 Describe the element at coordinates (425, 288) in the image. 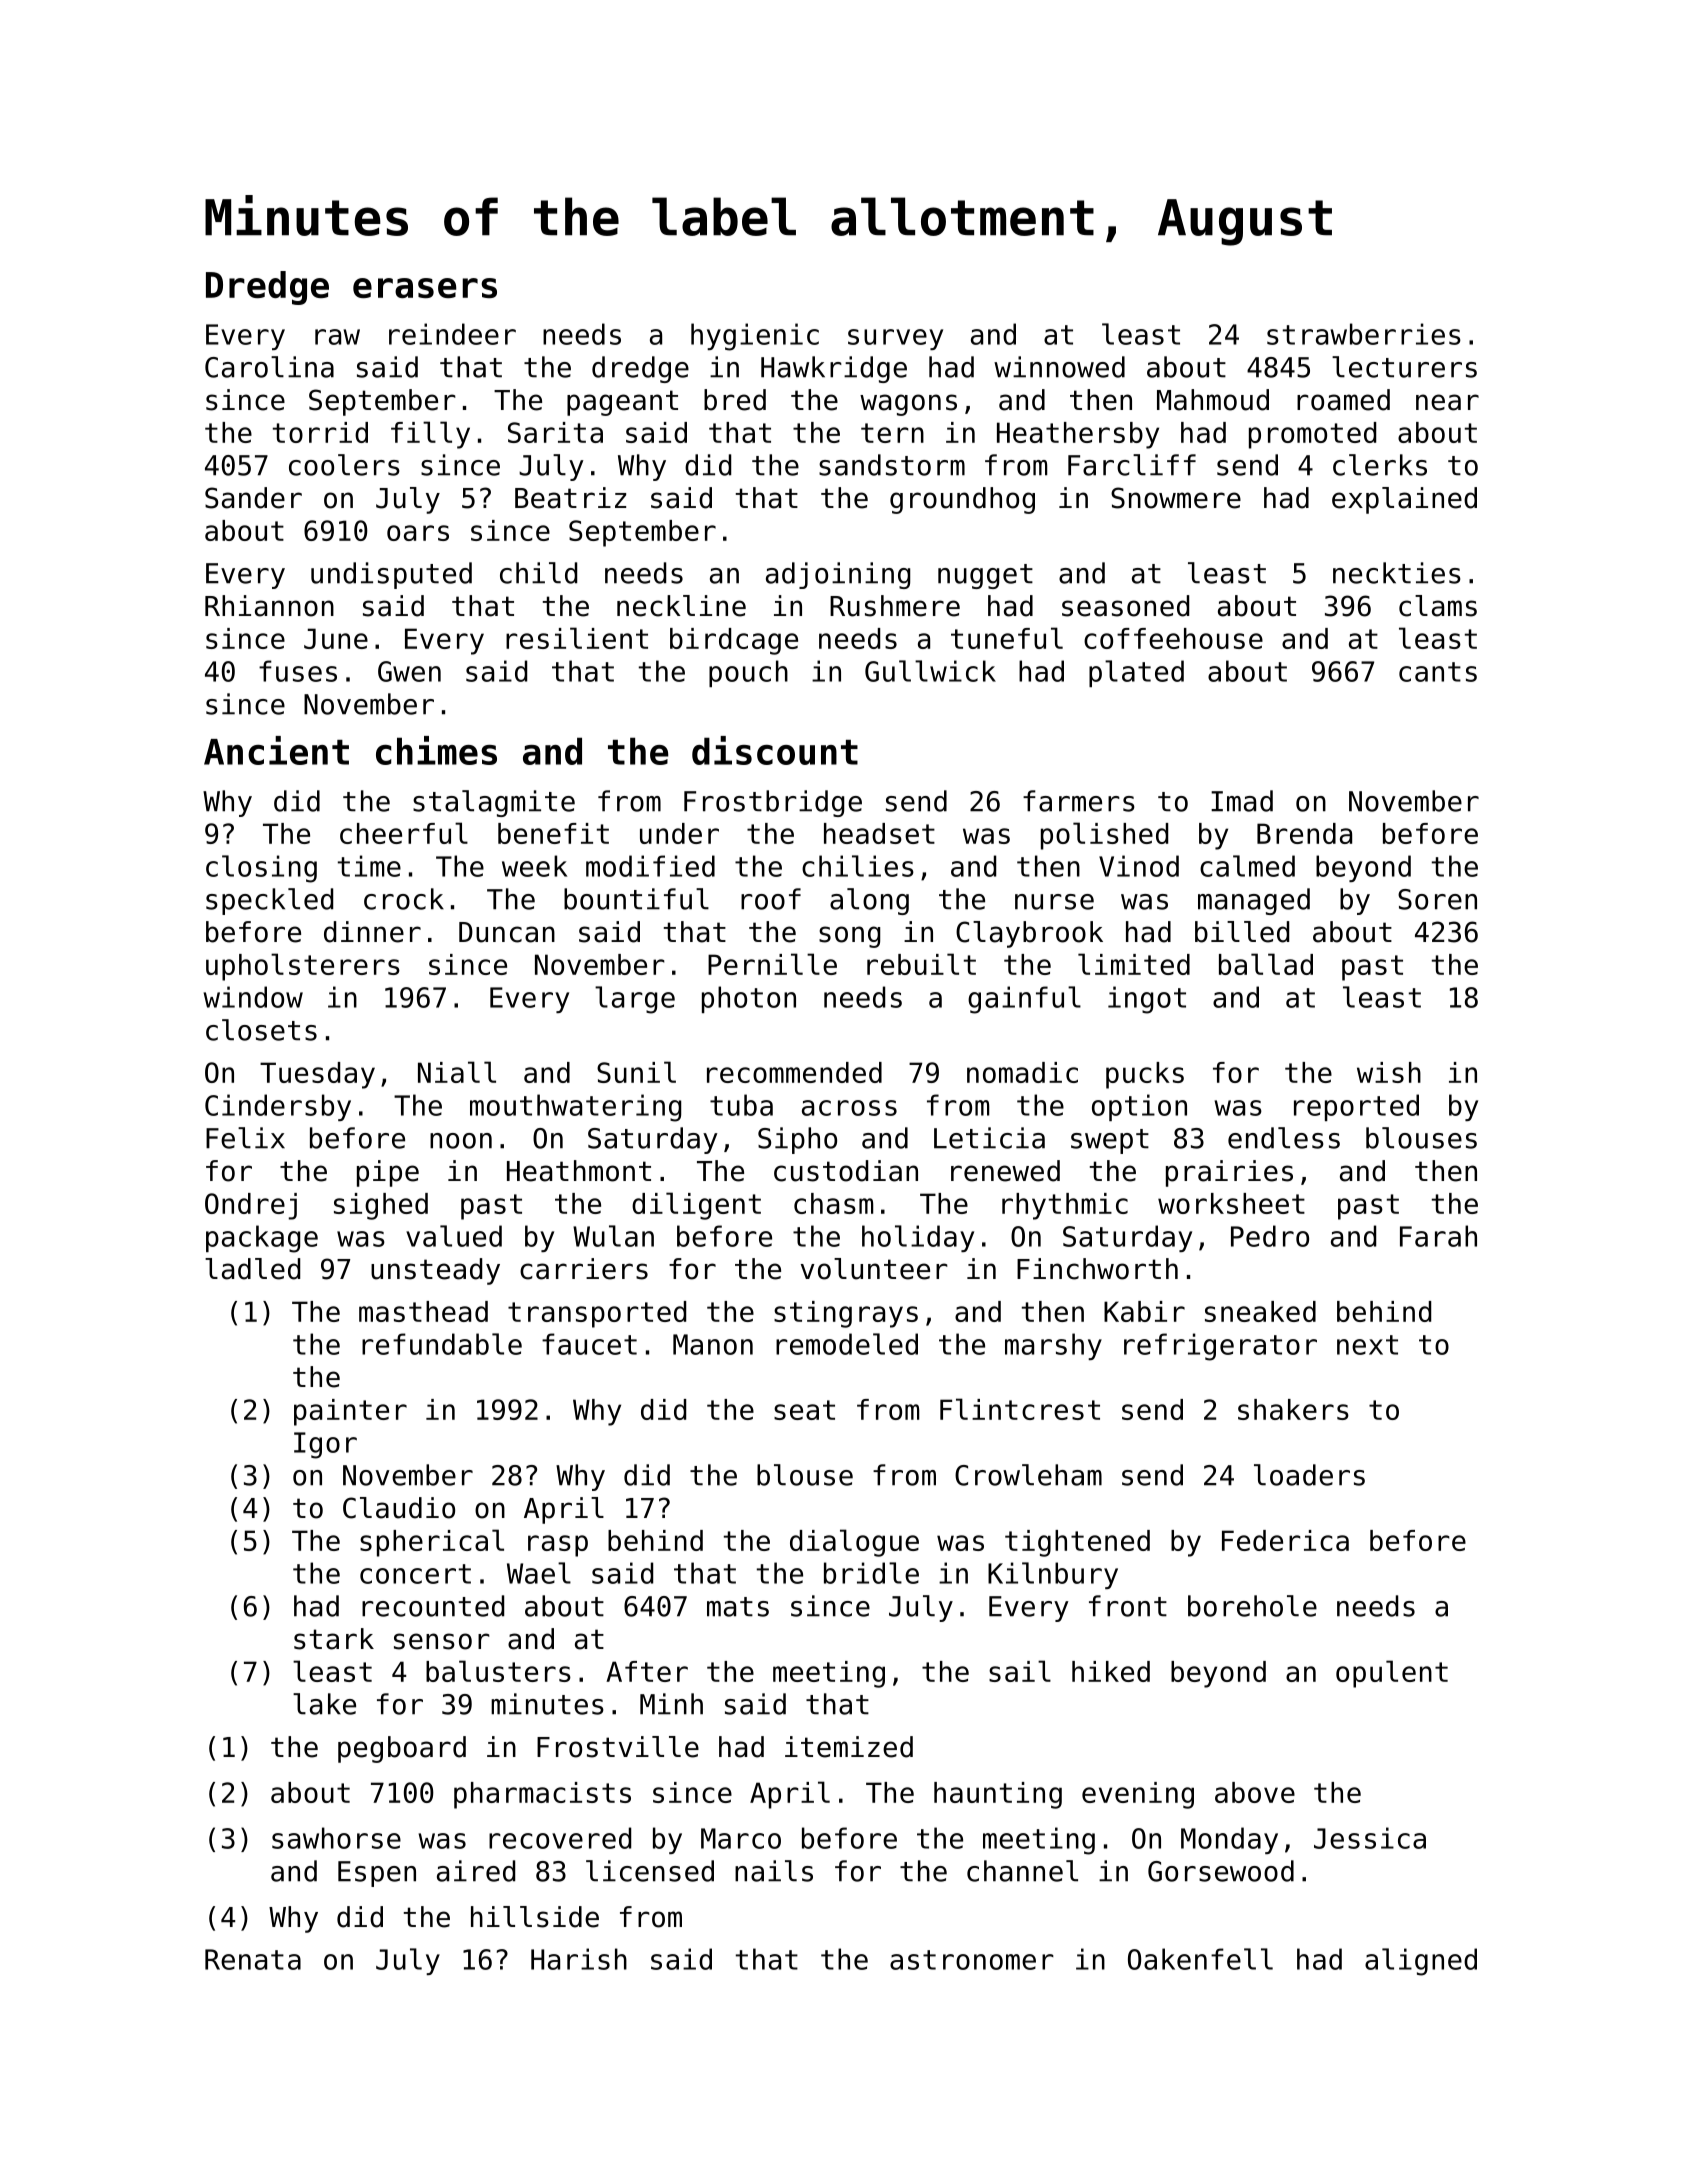

I see `erasers` at that location.
